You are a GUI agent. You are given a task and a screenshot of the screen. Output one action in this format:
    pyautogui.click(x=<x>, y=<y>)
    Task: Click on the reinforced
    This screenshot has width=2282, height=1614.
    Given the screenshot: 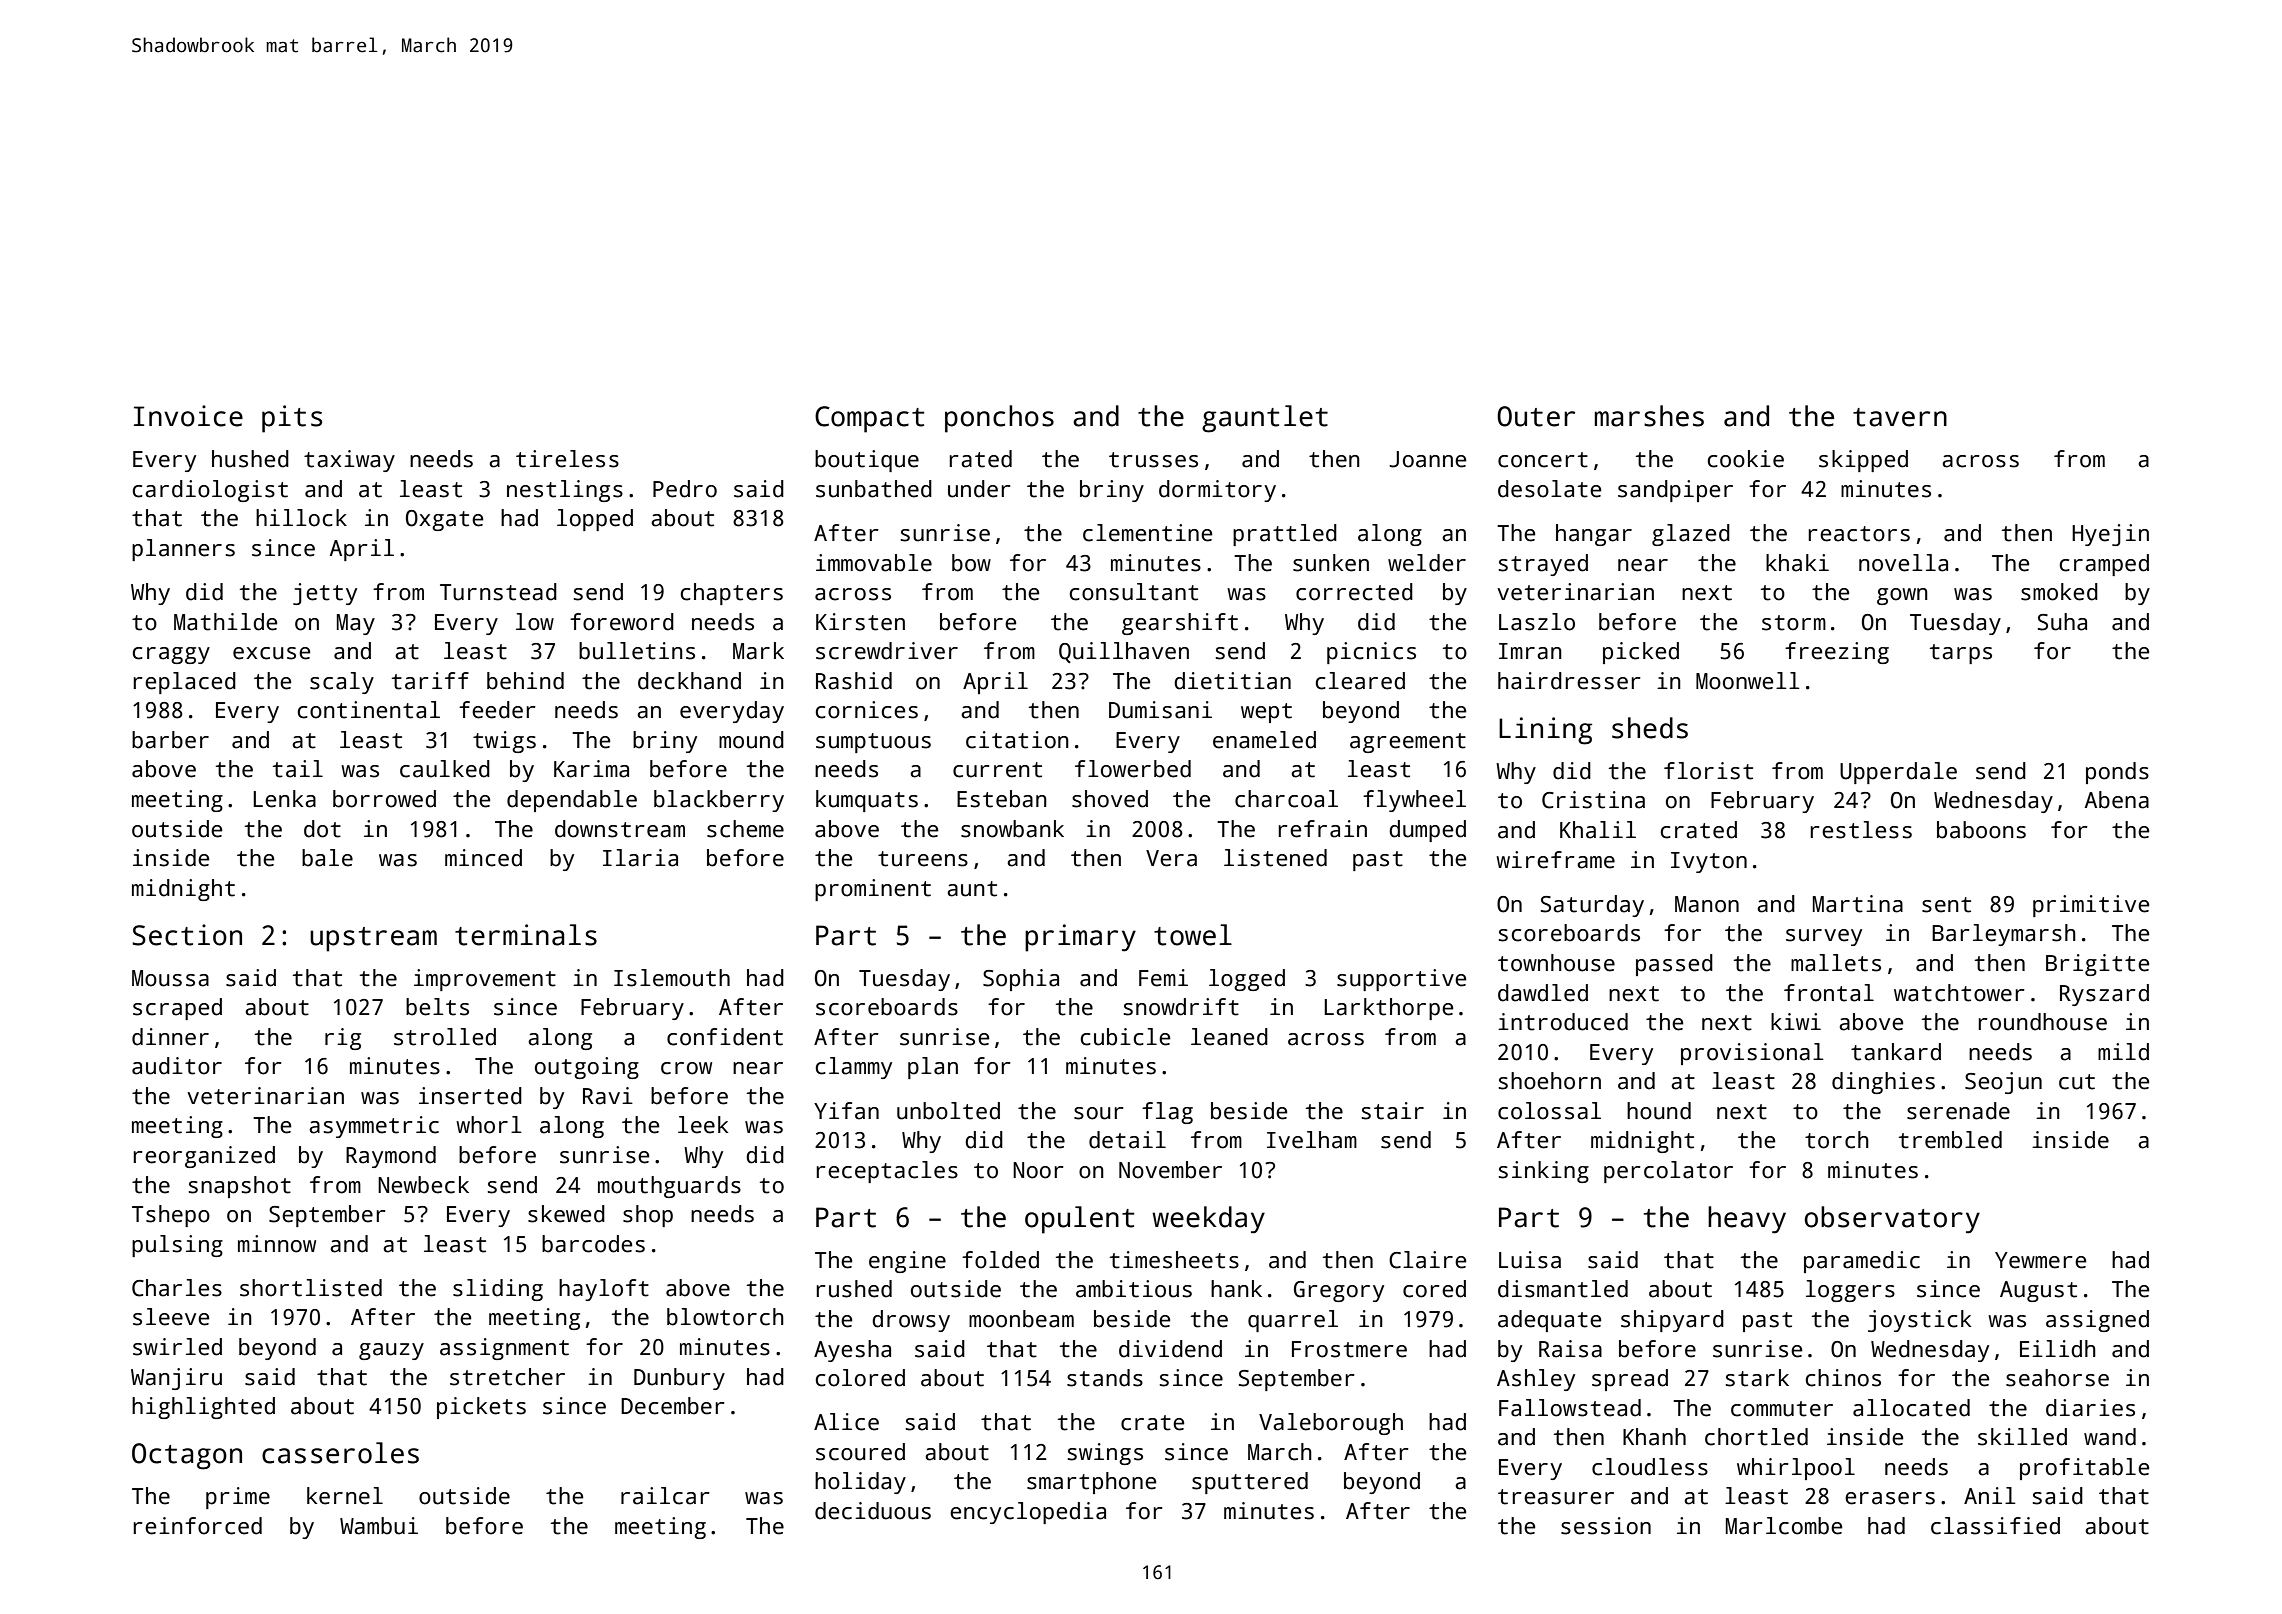 What is the action you would take?
    pyautogui.click(x=197, y=1526)
